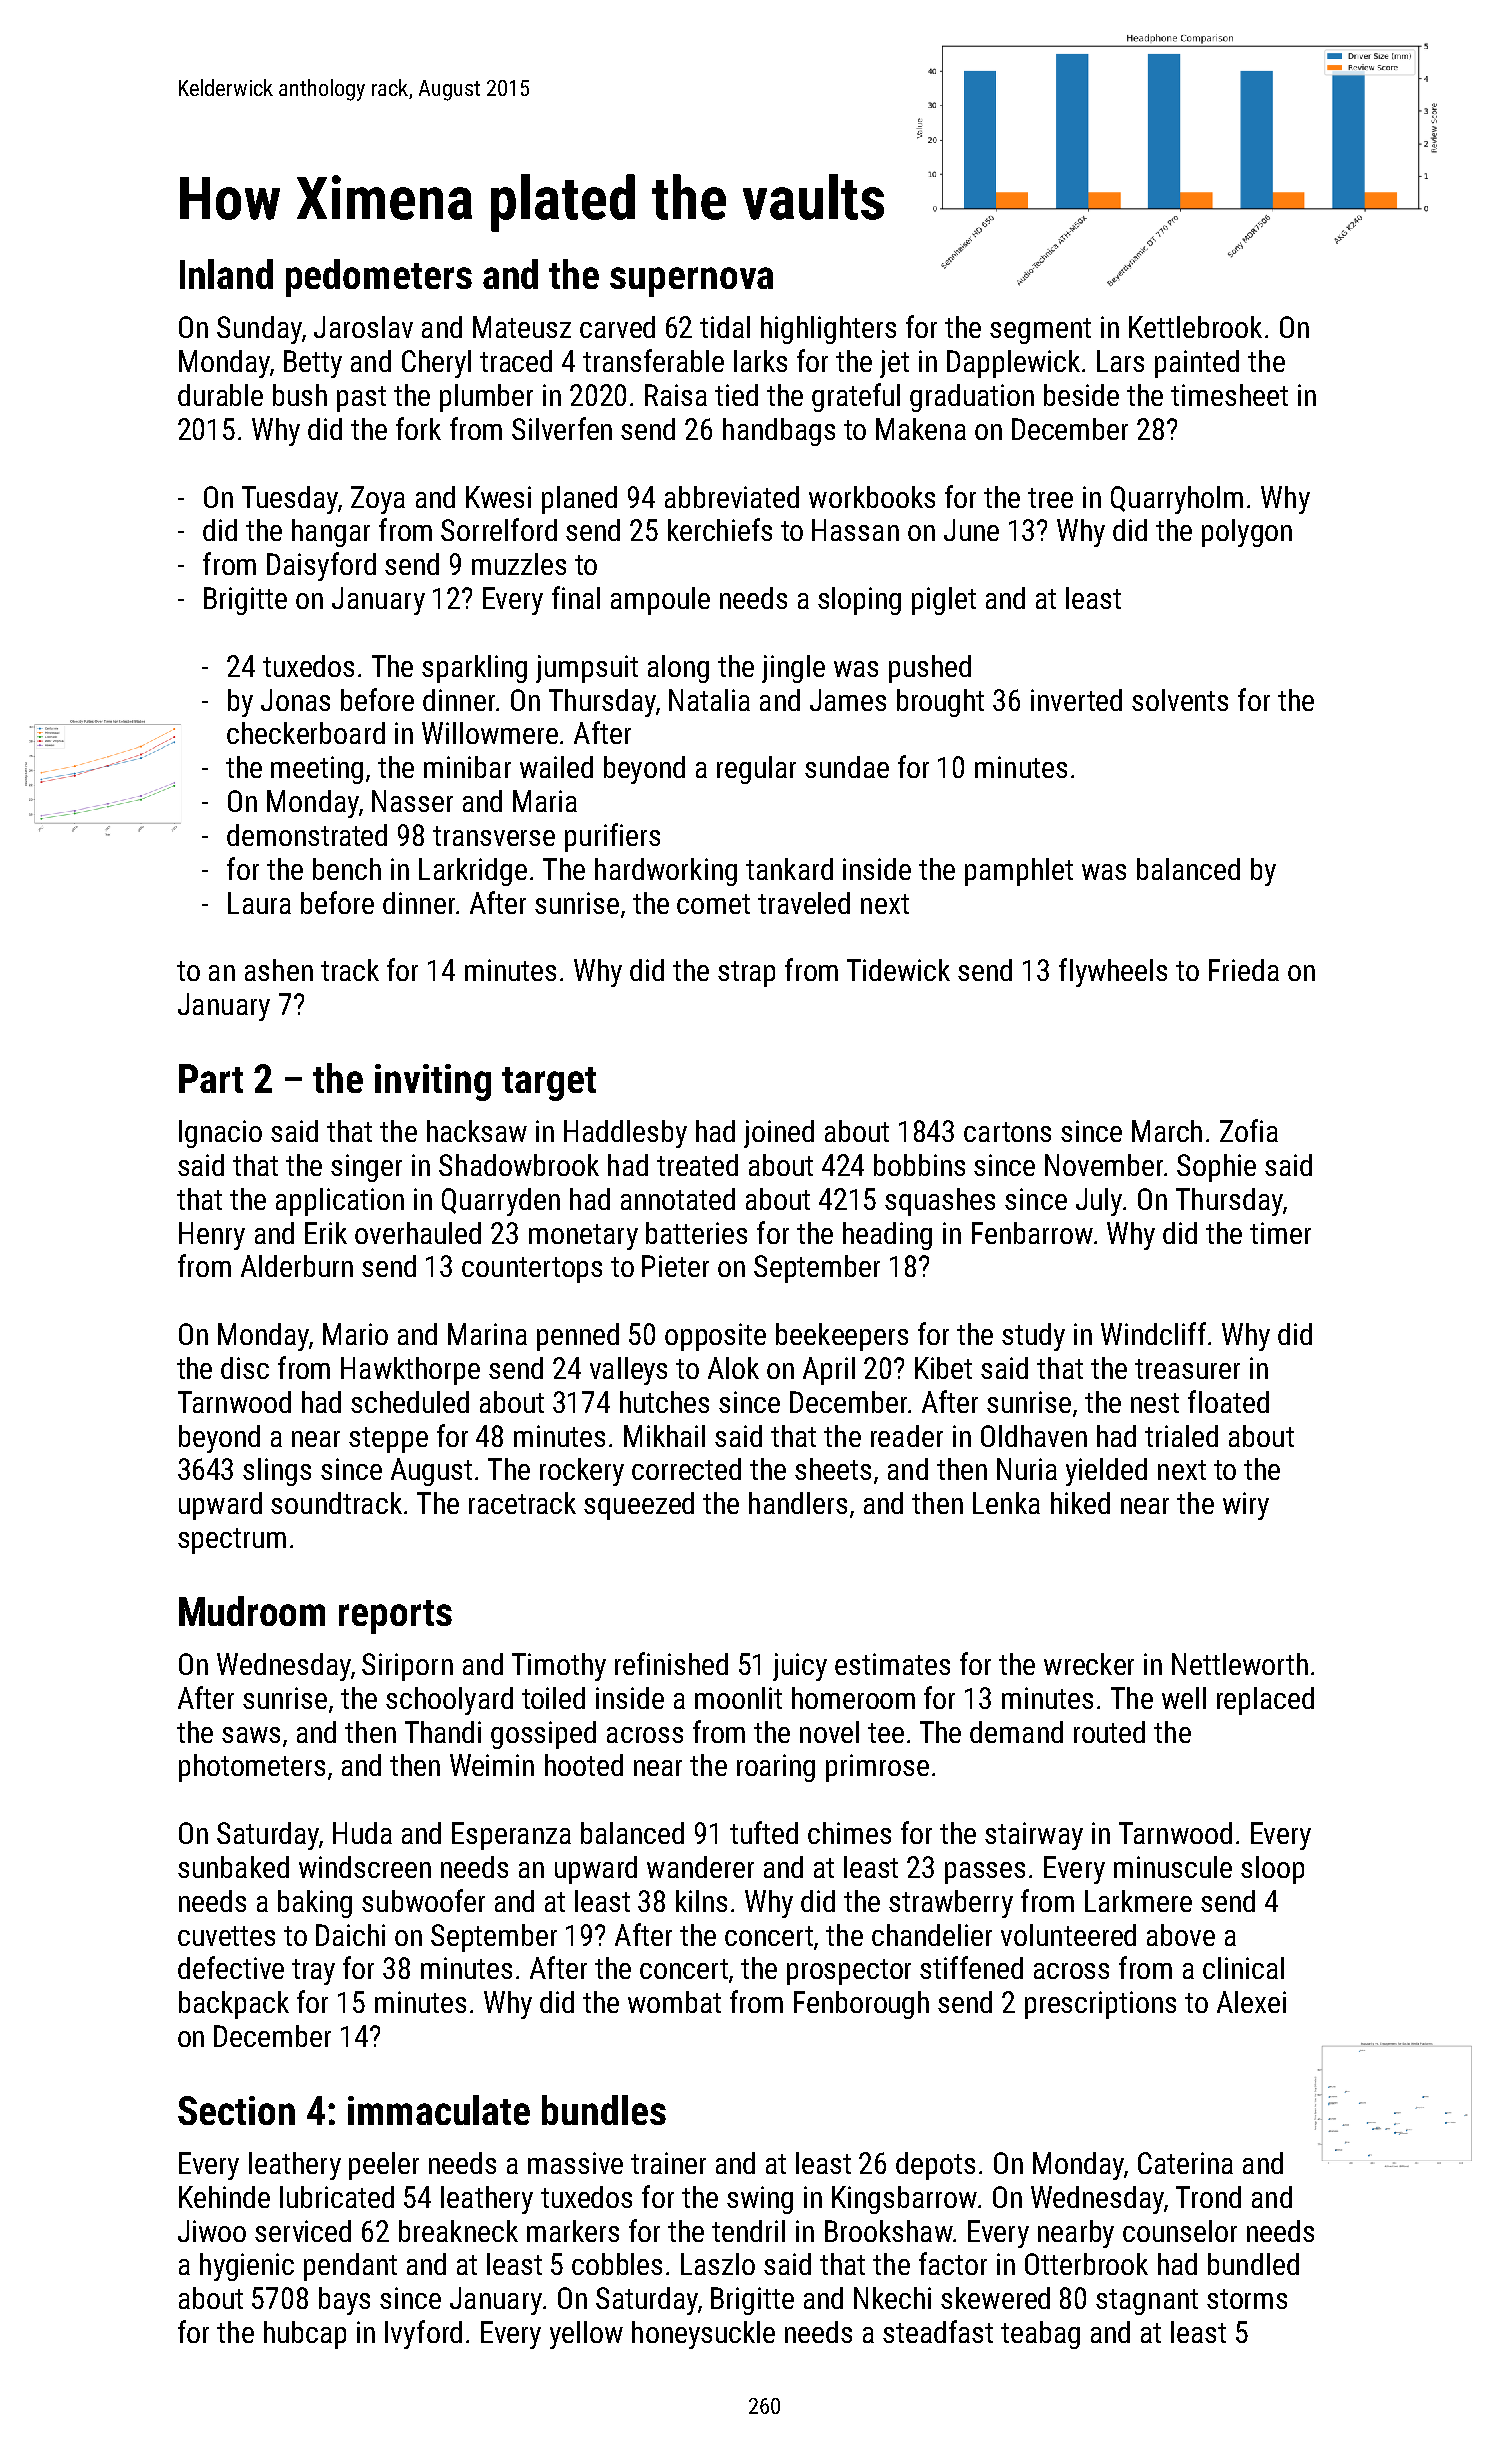 The height and width of the screenshot is (2464, 1496). Describe the element at coordinates (798, 1503) in the screenshot. I see `handlers` at that location.
